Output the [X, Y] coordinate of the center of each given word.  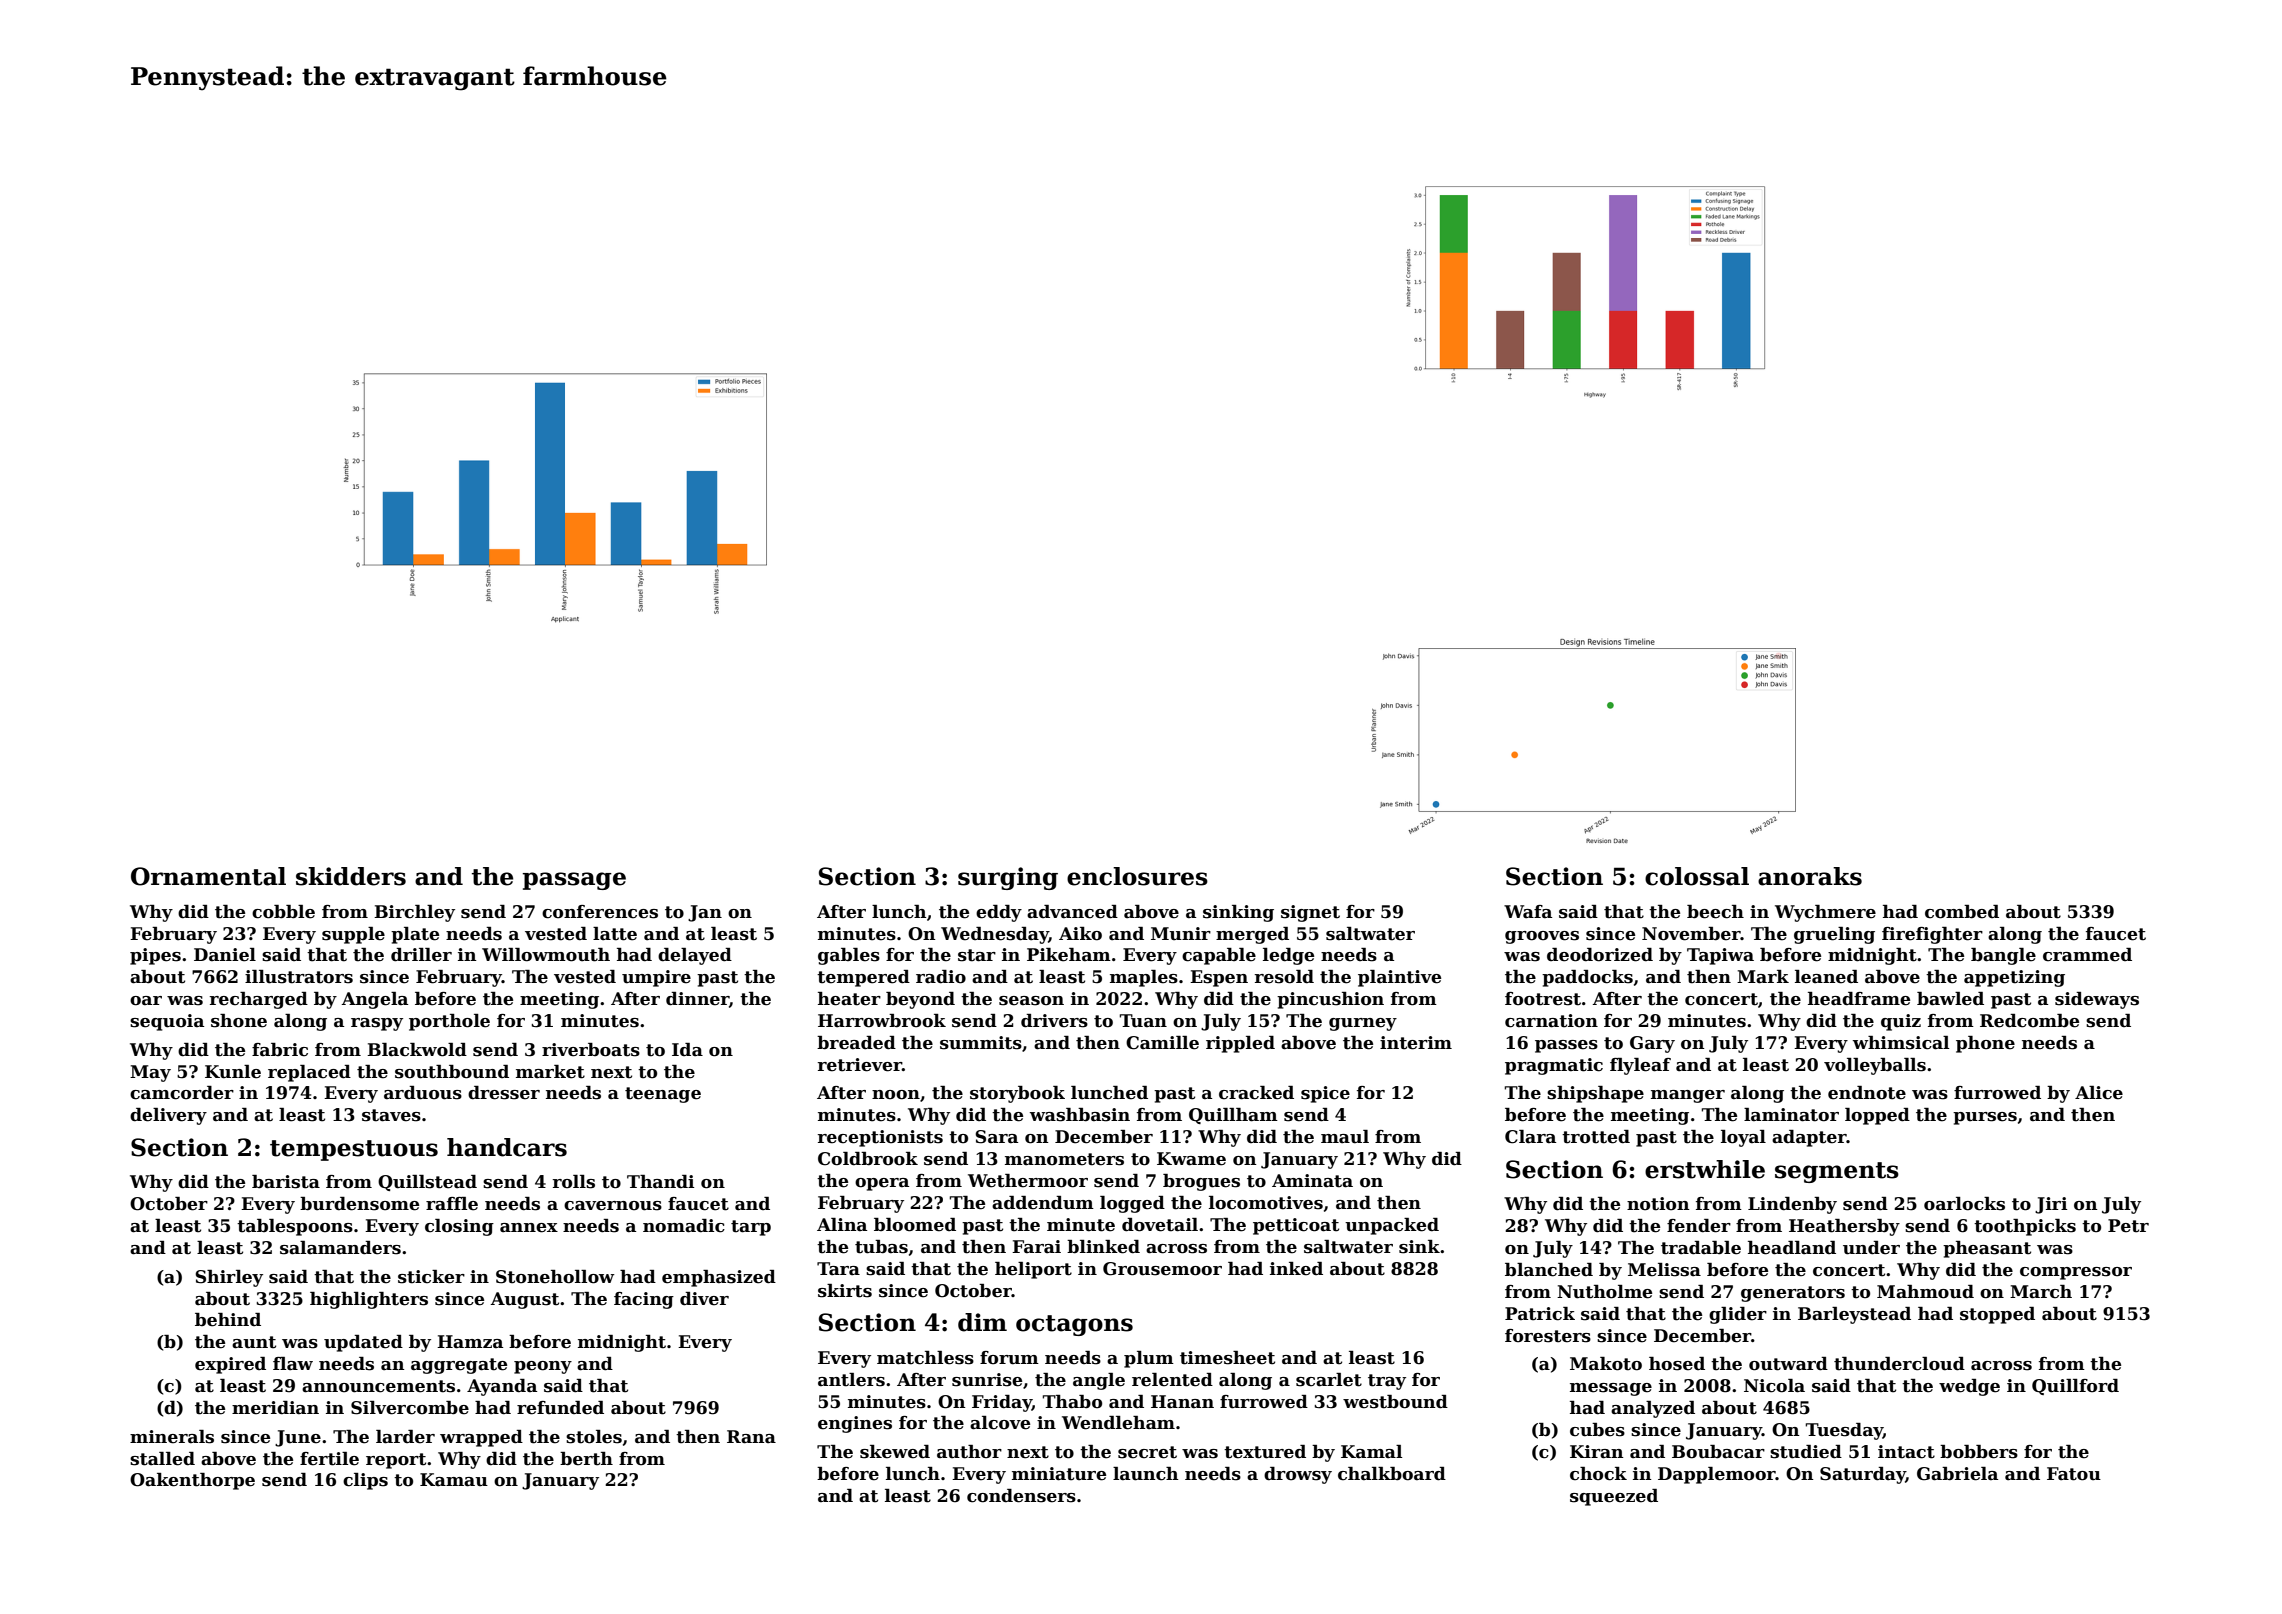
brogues [1201, 1182]
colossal [1697, 876]
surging [1008, 878]
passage [574, 881]
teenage [663, 1095]
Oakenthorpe [192, 1481]
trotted [1596, 1137]
